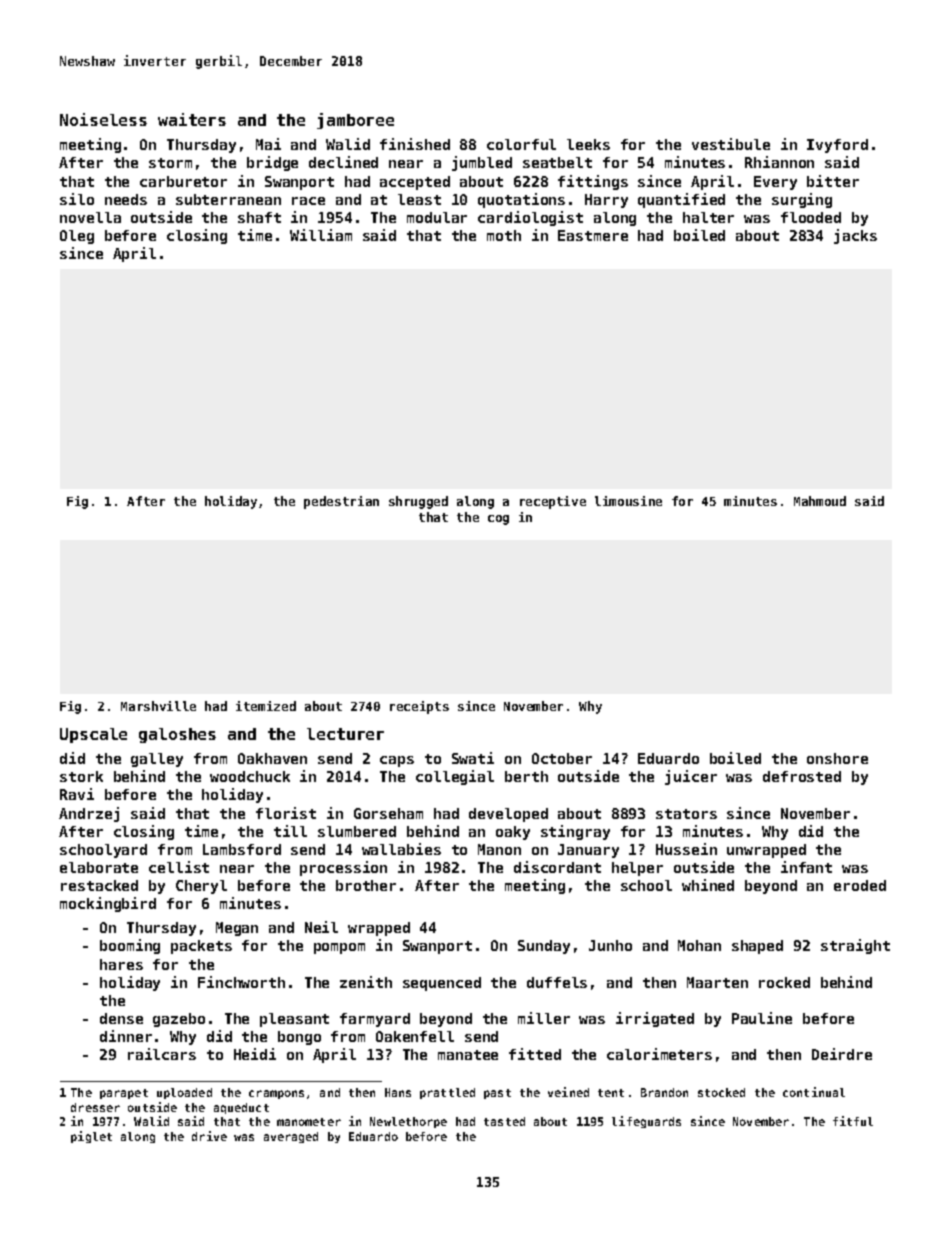 The width and height of the screenshot is (952, 1233). What do you see at coordinates (498, 520) in the screenshot?
I see `cog` at bounding box center [498, 520].
